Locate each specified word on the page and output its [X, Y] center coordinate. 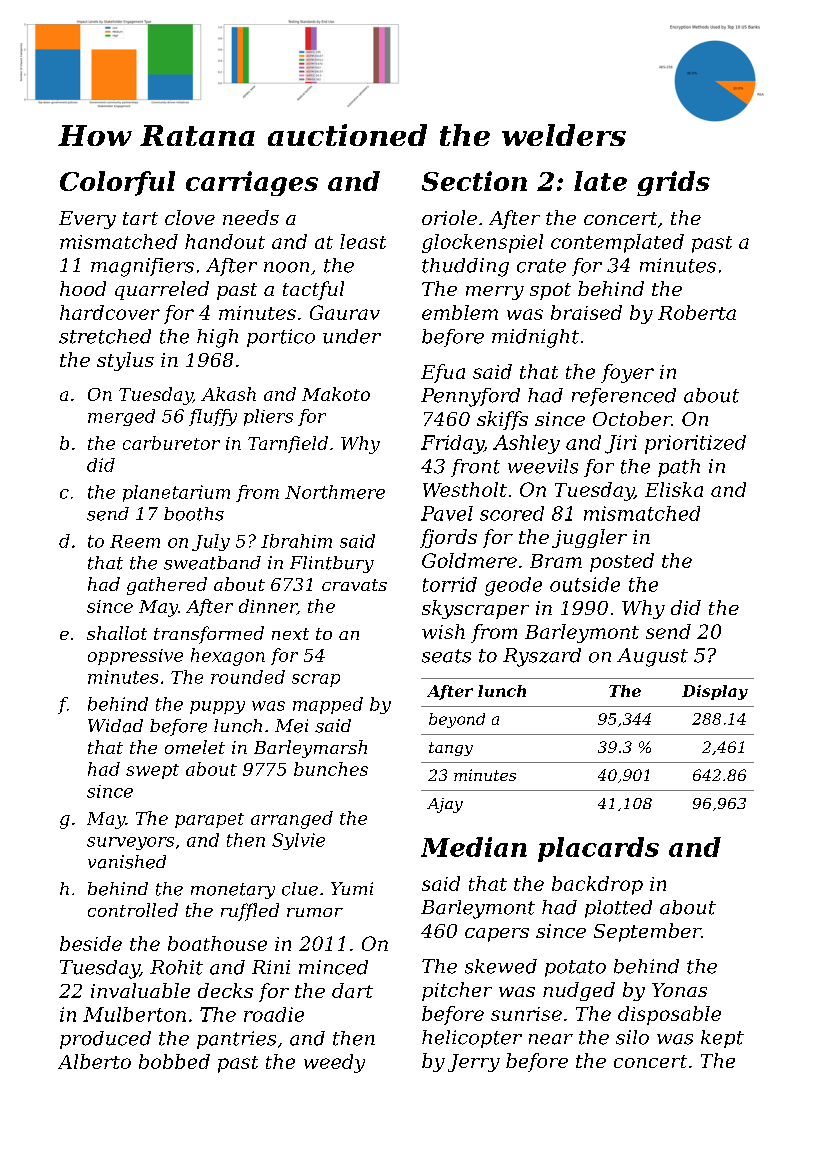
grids [673, 183]
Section [474, 181]
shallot [117, 633]
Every [87, 220]
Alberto [94, 1061]
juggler [589, 538]
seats [446, 656]
